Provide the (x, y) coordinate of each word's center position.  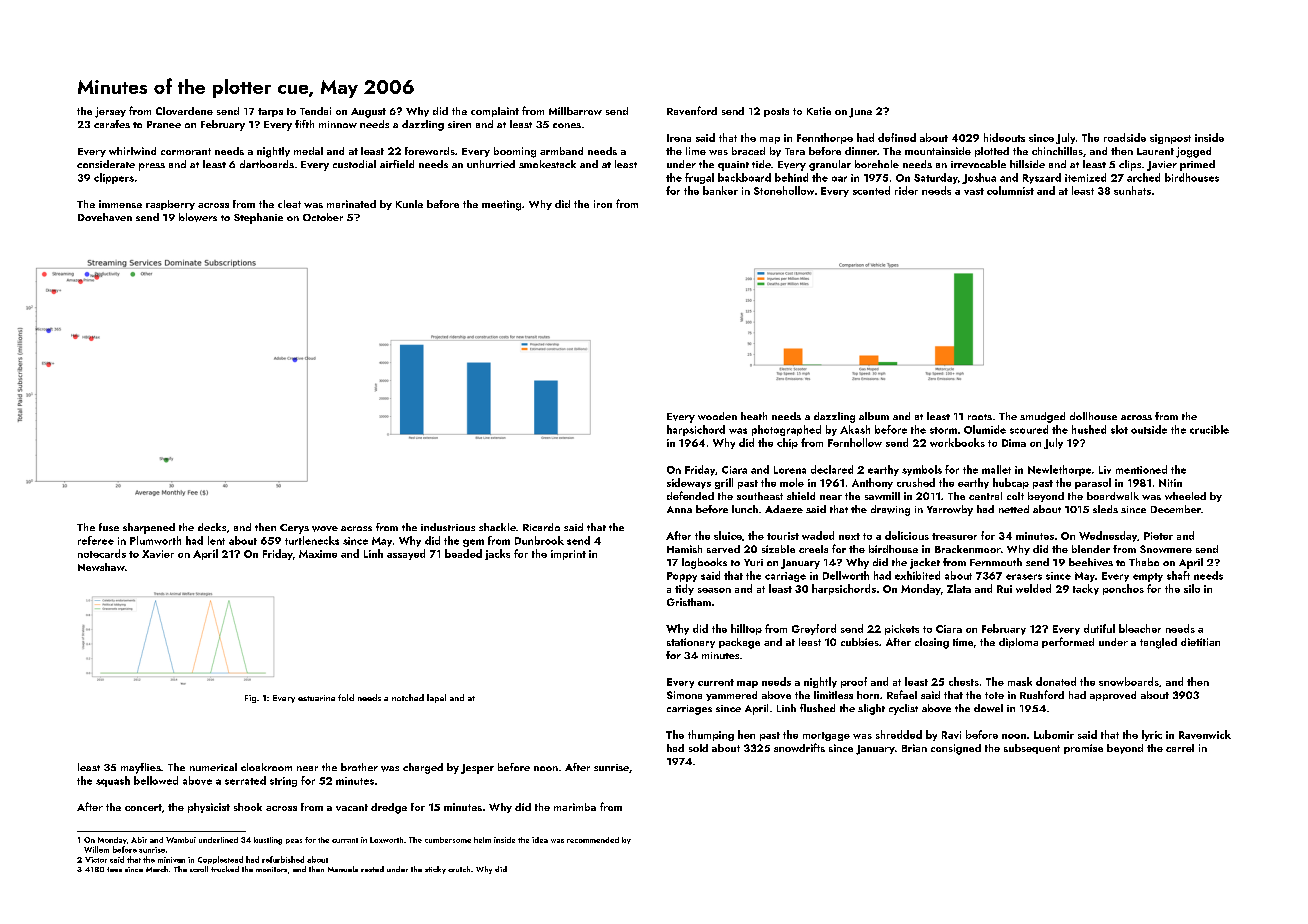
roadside (1125, 137)
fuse (109, 527)
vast (974, 191)
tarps (270, 112)
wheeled (1185, 496)
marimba (575, 807)
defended (690, 495)
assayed (406, 554)
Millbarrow (575, 111)
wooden (717, 416)
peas (294, 841)
